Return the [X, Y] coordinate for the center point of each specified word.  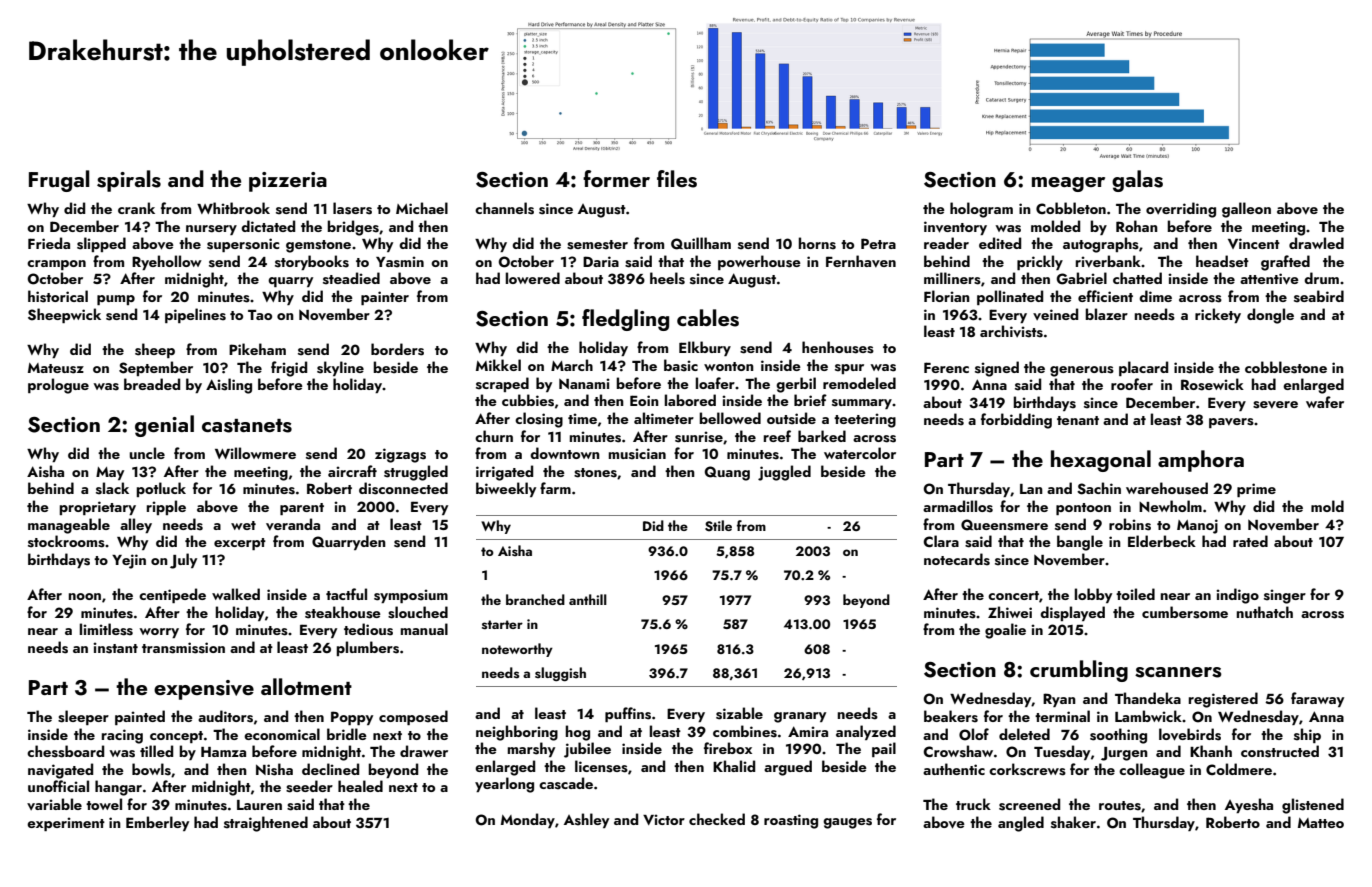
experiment [66, 824]
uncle [147, 453]
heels [667, 278]
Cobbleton [1071, 208]
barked [822, 436]
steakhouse [343, 612]
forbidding [1016, 421]
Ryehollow [167, 262]
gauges [847, 823]
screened [1029, 804]
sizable [739, 713]
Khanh [1211, 751]
